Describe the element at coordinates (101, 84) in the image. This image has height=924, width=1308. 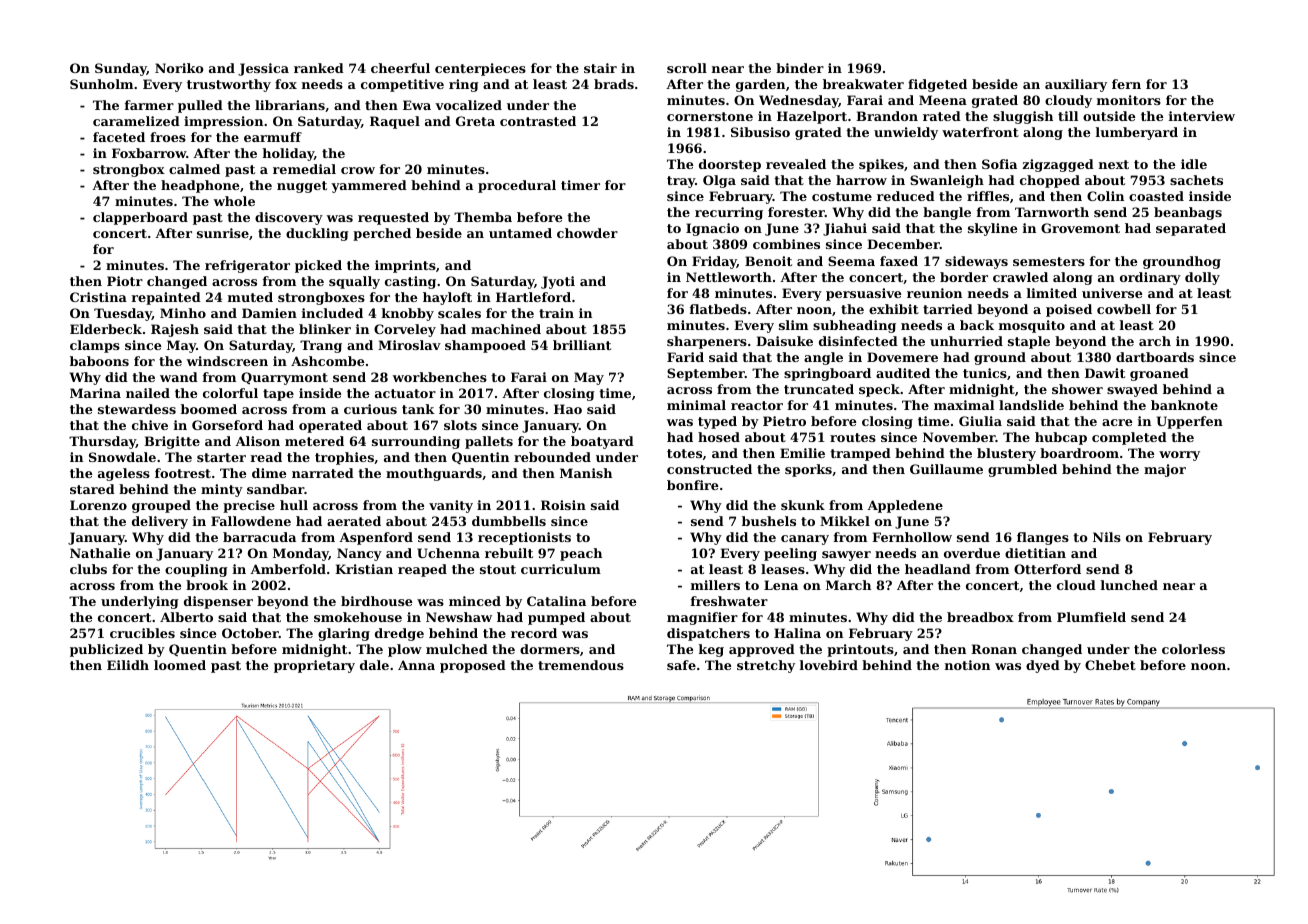
I see `Sunholm` at that location.
